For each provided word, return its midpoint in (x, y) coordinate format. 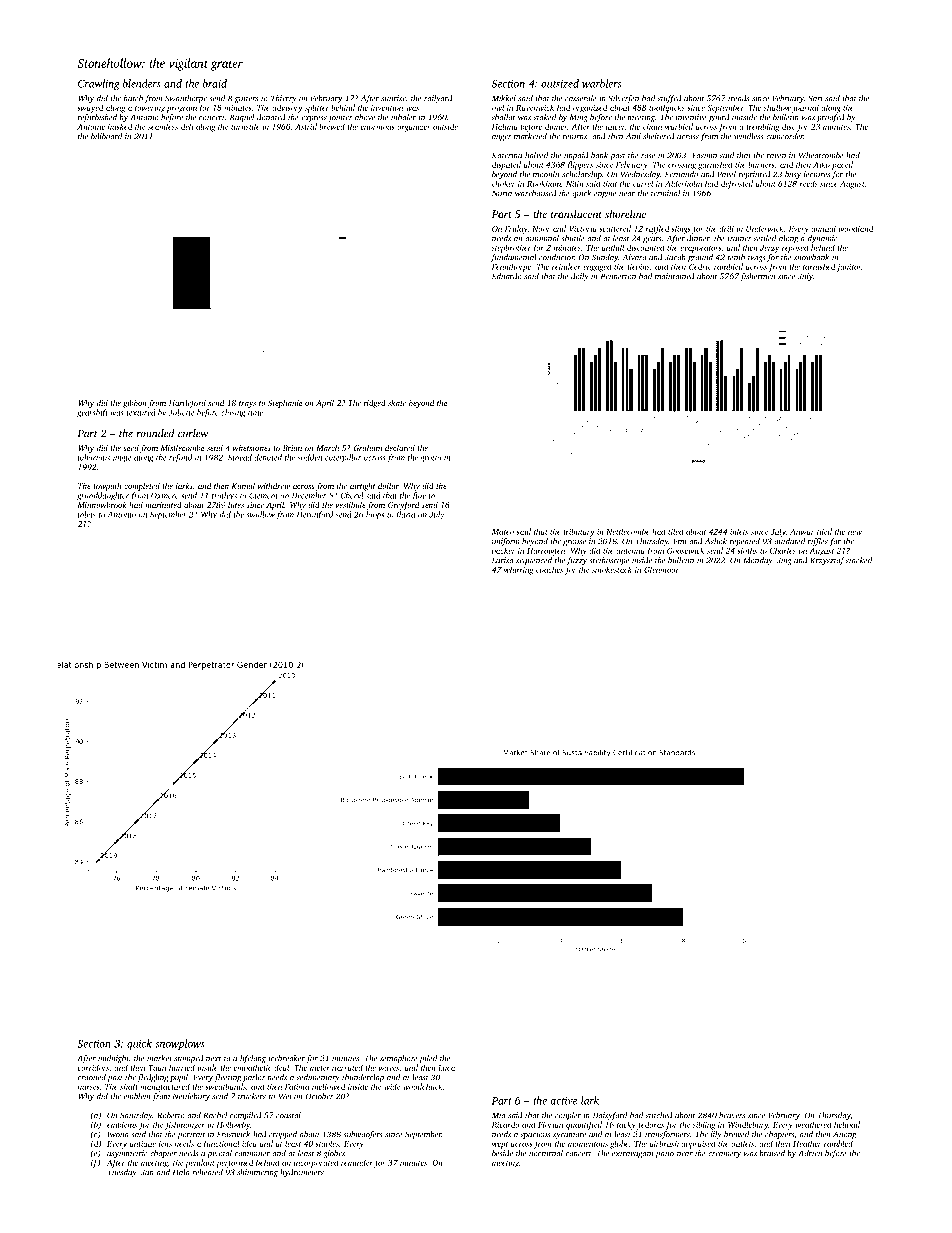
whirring (518, 570)
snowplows (180, 1044)
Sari (815, 98)
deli (187, 126)
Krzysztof (827, 561)
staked (545, 117)
